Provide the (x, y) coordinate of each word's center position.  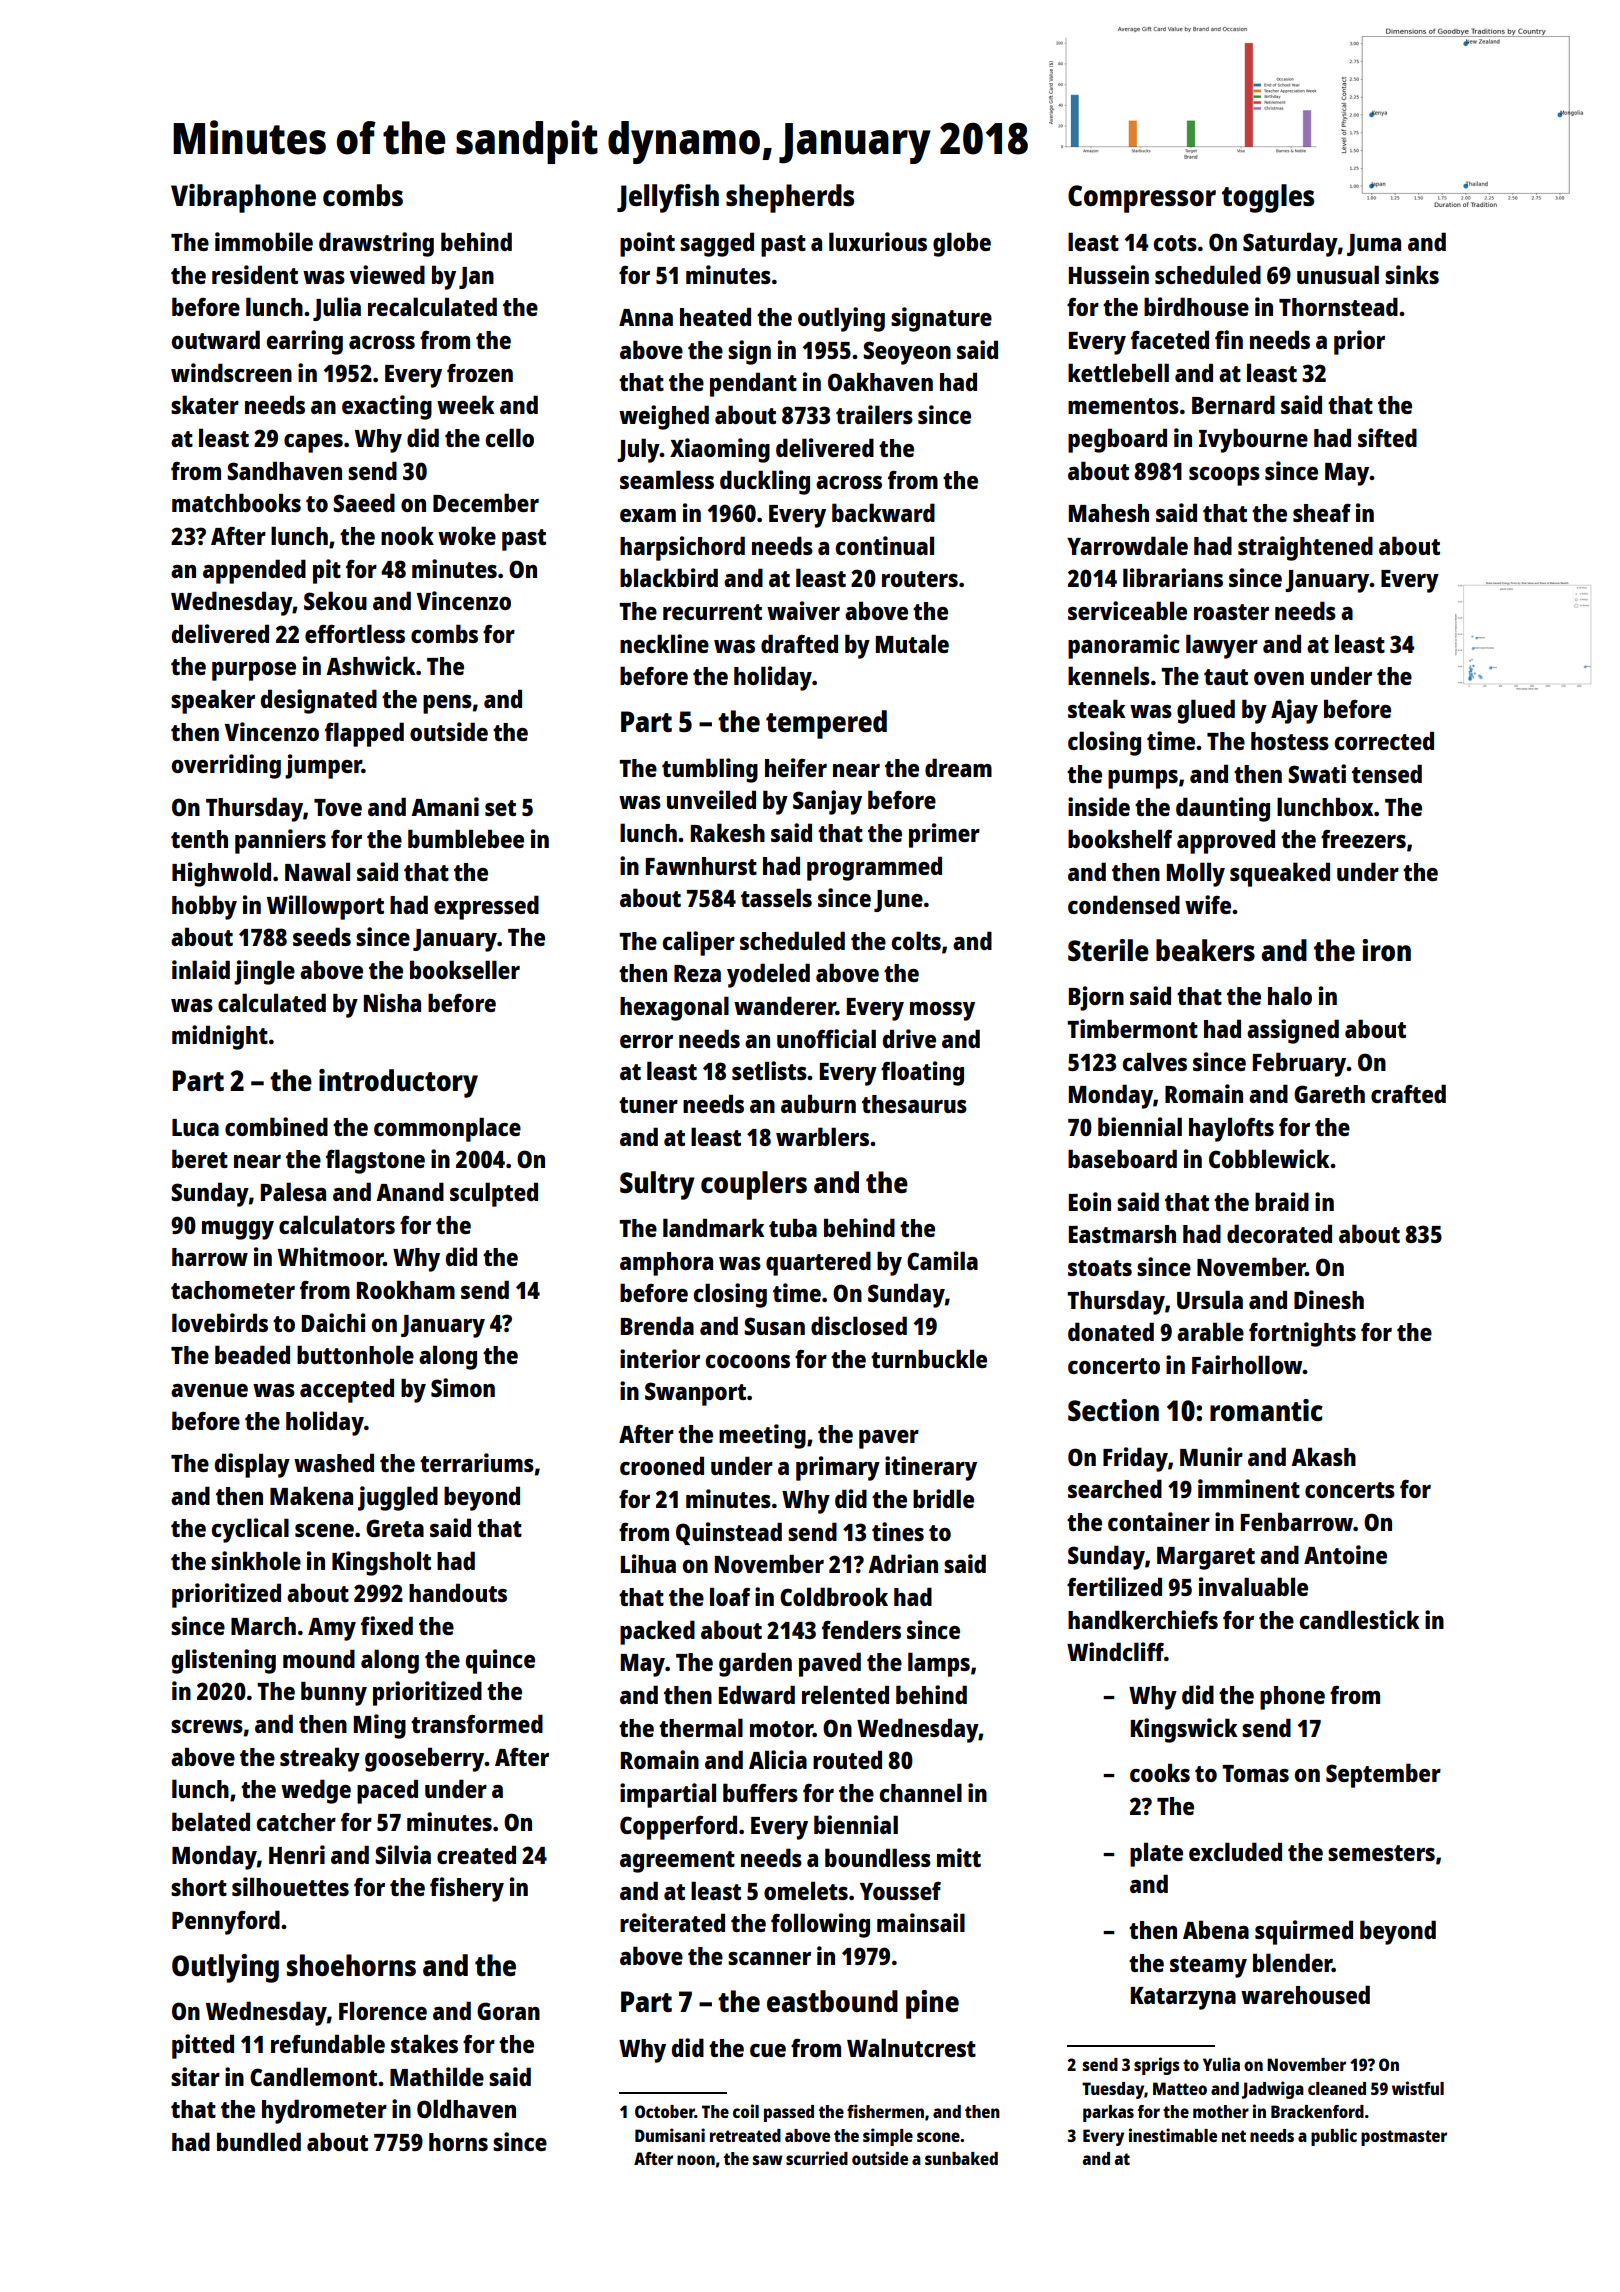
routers (920, 579)
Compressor (1142, 199)
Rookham (406, 1289)
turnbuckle (929, 1358)
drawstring (376, 244)
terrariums (477, 1462)
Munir (1211, 1456)
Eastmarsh (1122, 1234)
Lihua (648, 1563)
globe (962, 244)
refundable (328, 2043)
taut (1226, 677)
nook (407, 535)
